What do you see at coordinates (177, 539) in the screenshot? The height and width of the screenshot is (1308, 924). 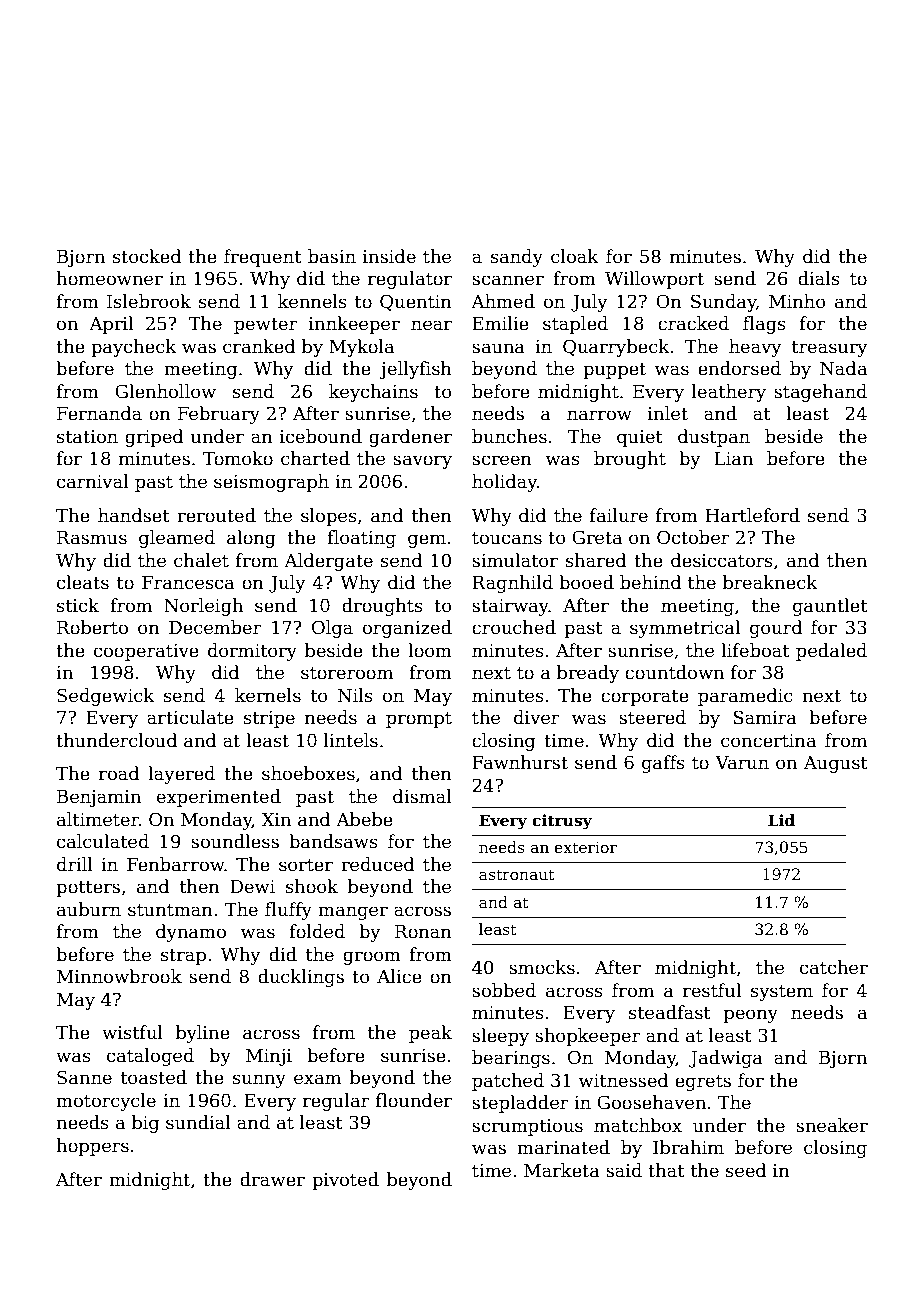 I see `gleamed` at bounding box center [177, 539].
